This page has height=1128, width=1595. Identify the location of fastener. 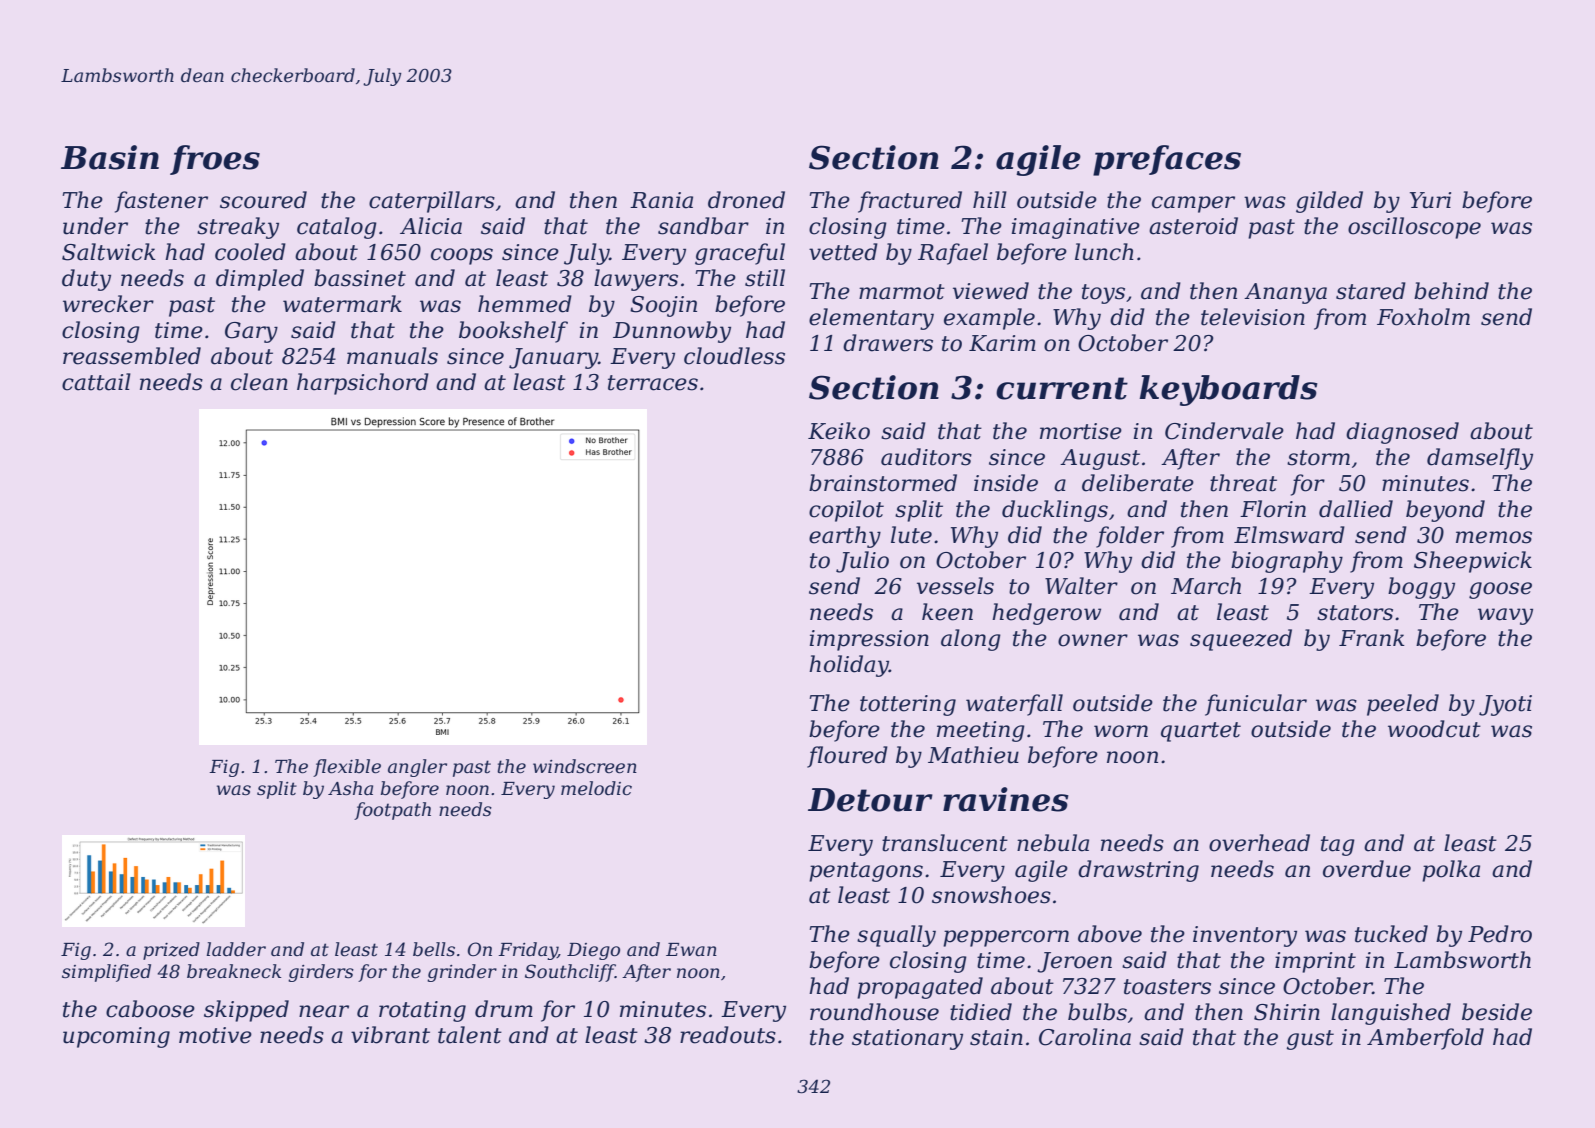
(161, 202).
